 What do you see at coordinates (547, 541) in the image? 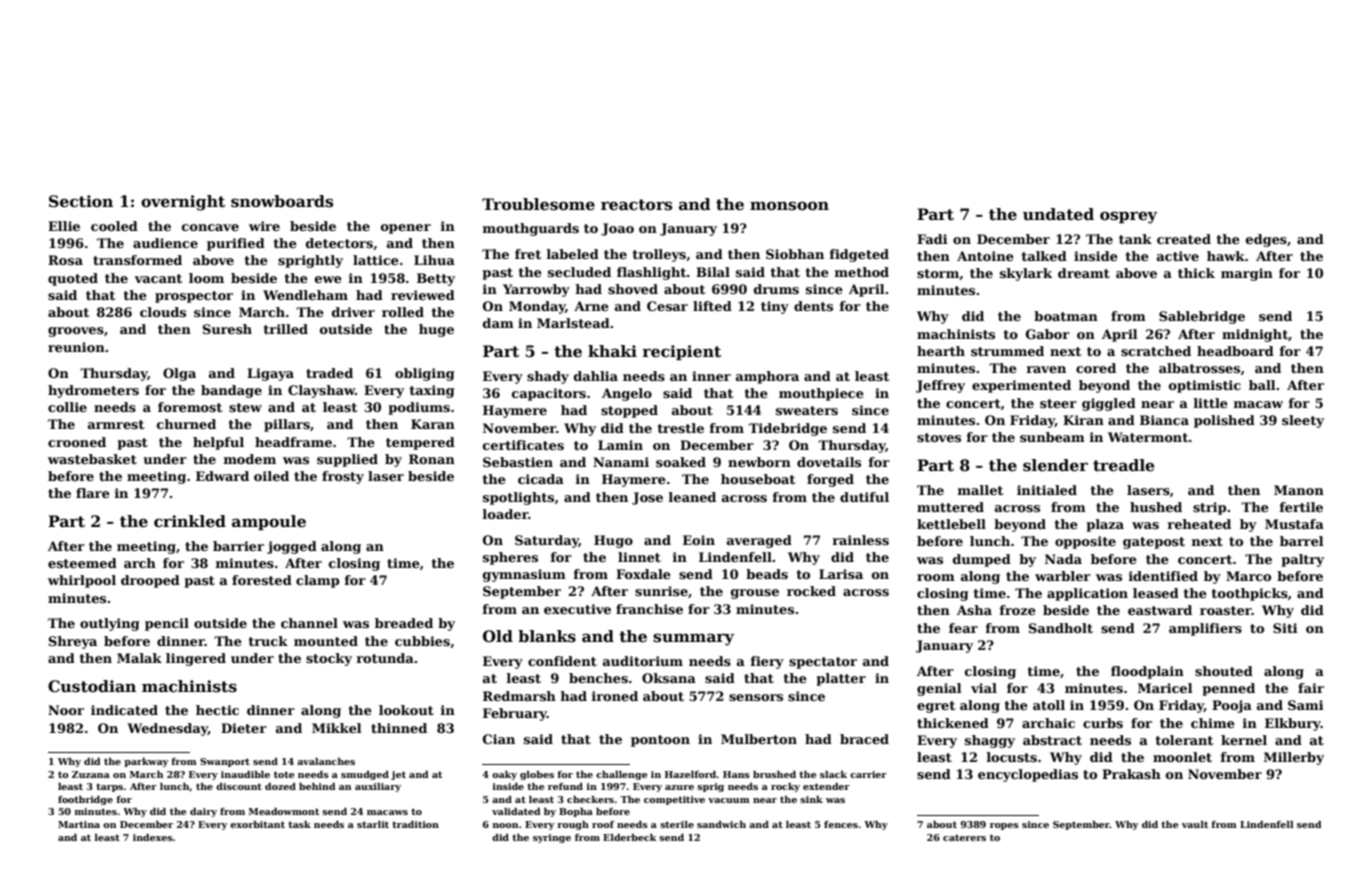
I see `Saturday` at bounding box center [547, 541].
